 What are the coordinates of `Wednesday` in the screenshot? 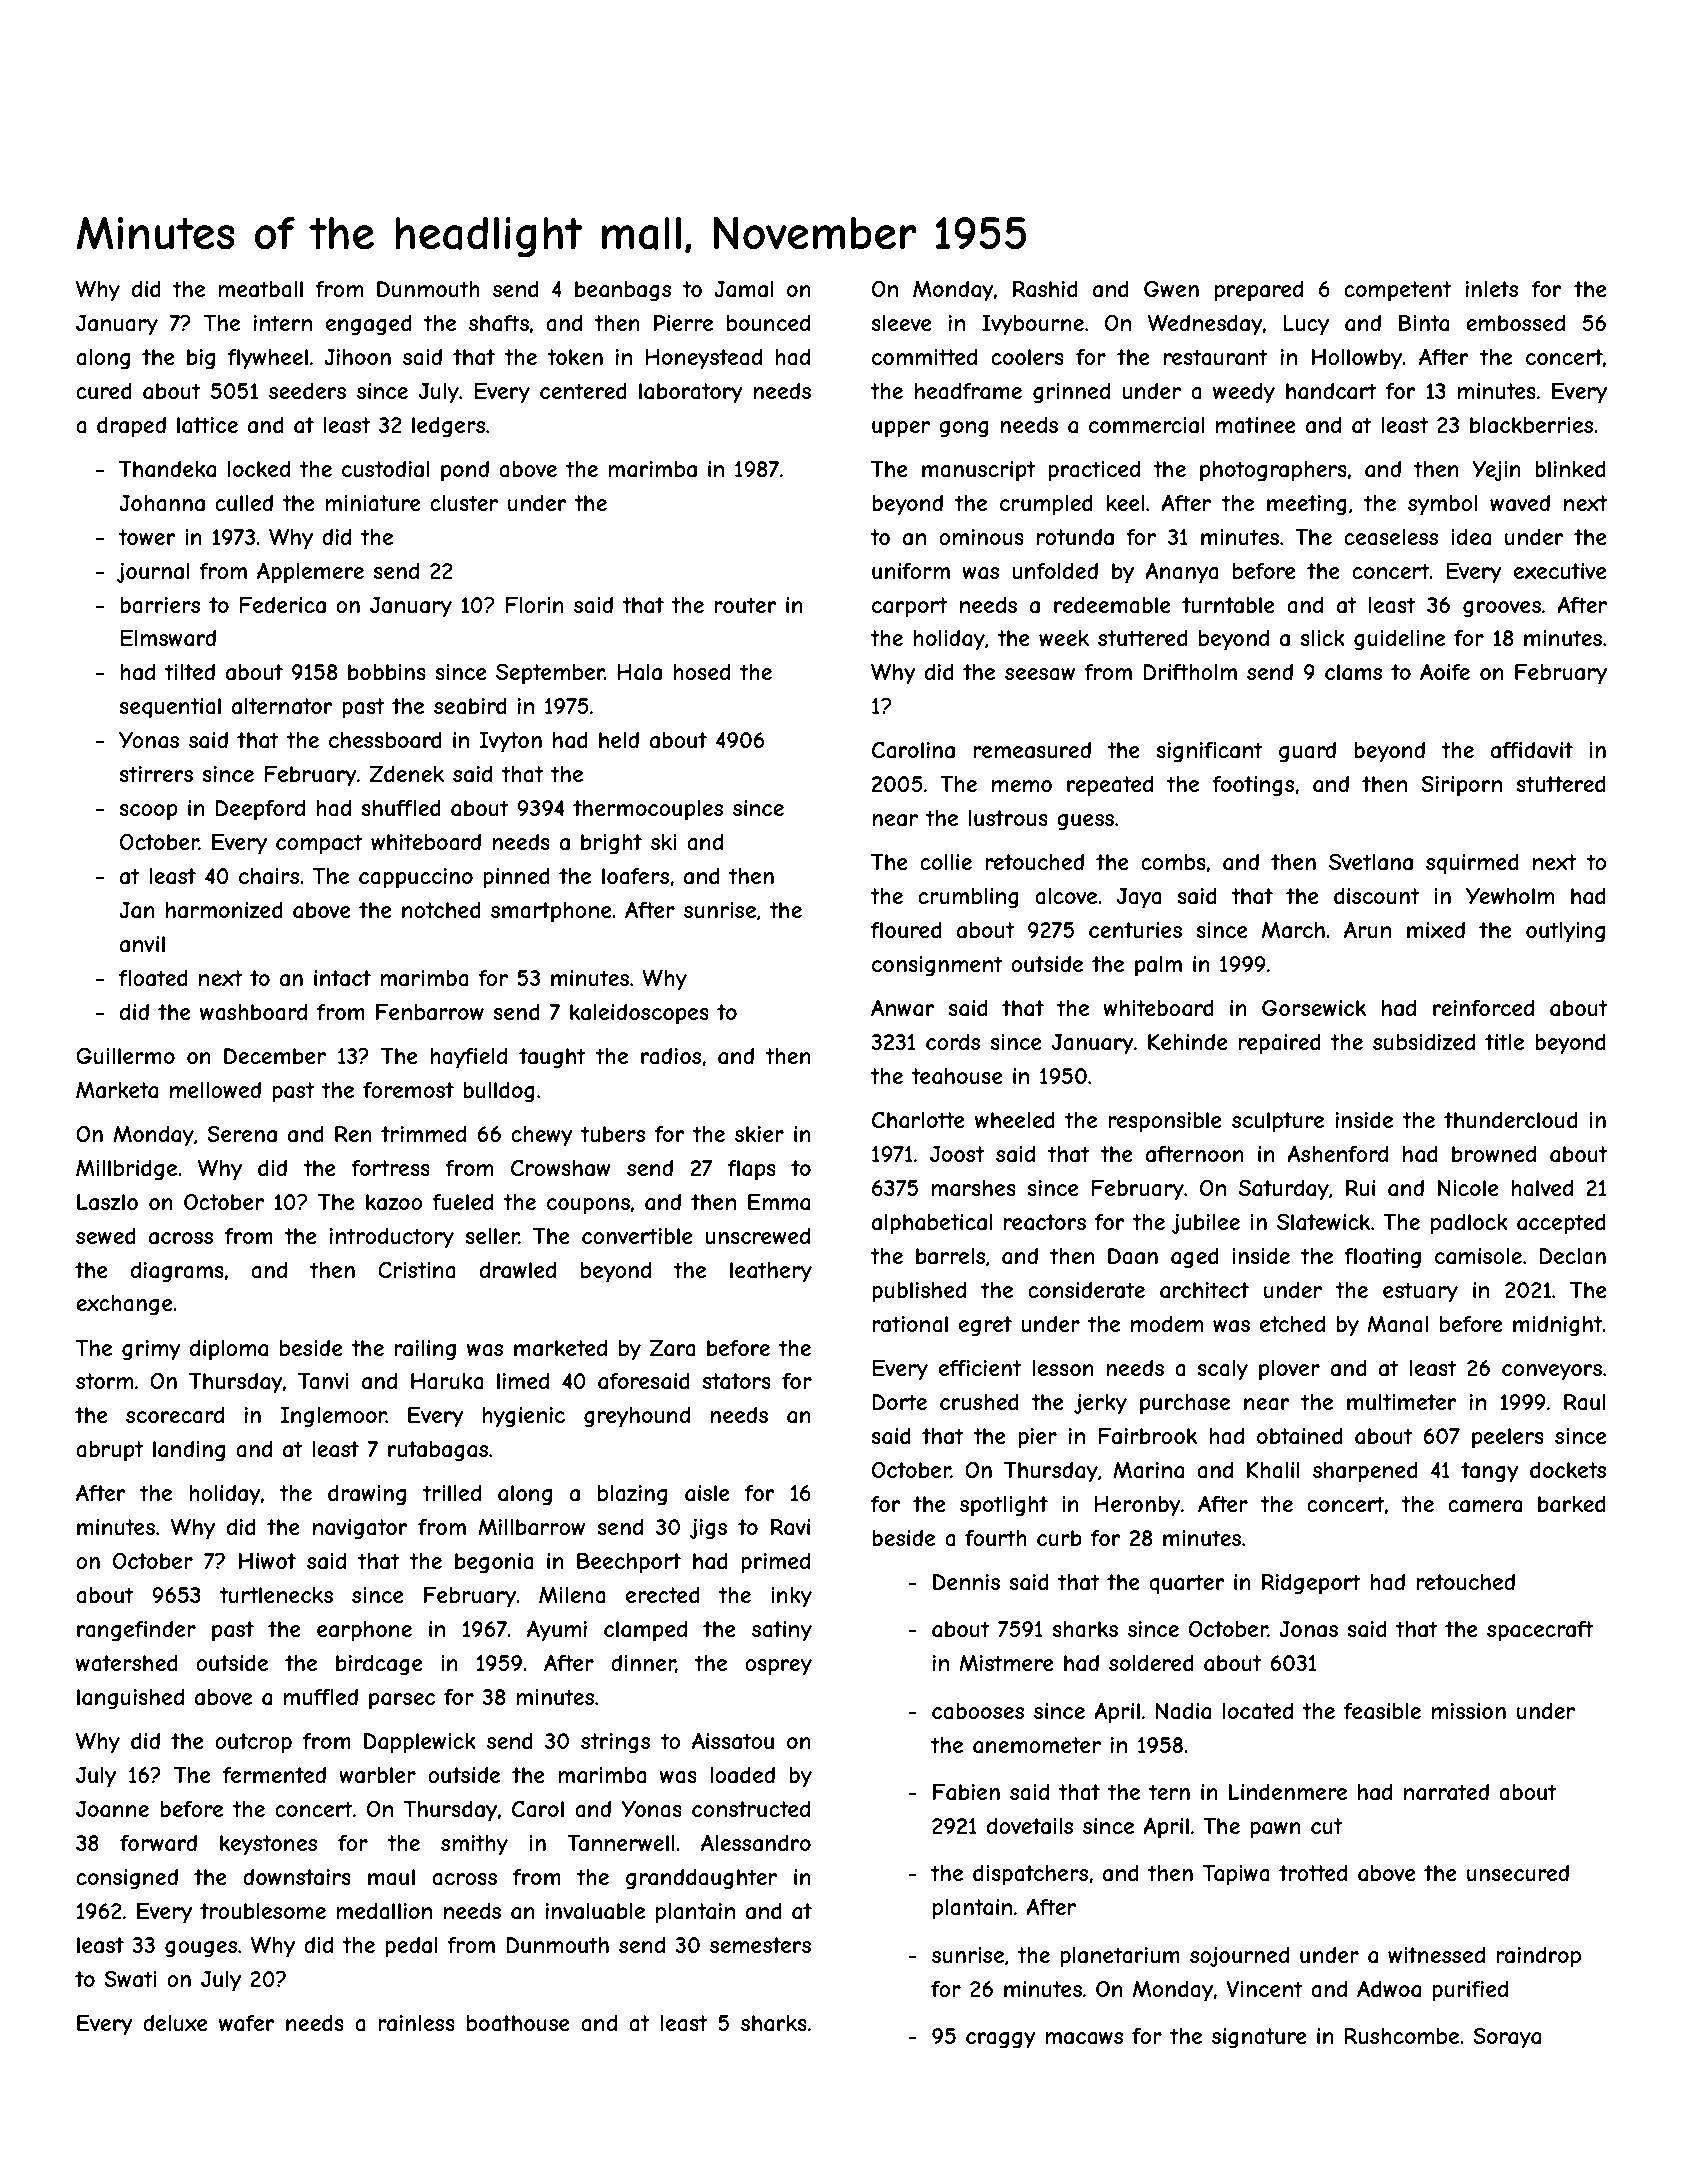 It's located at (1205, 325).
